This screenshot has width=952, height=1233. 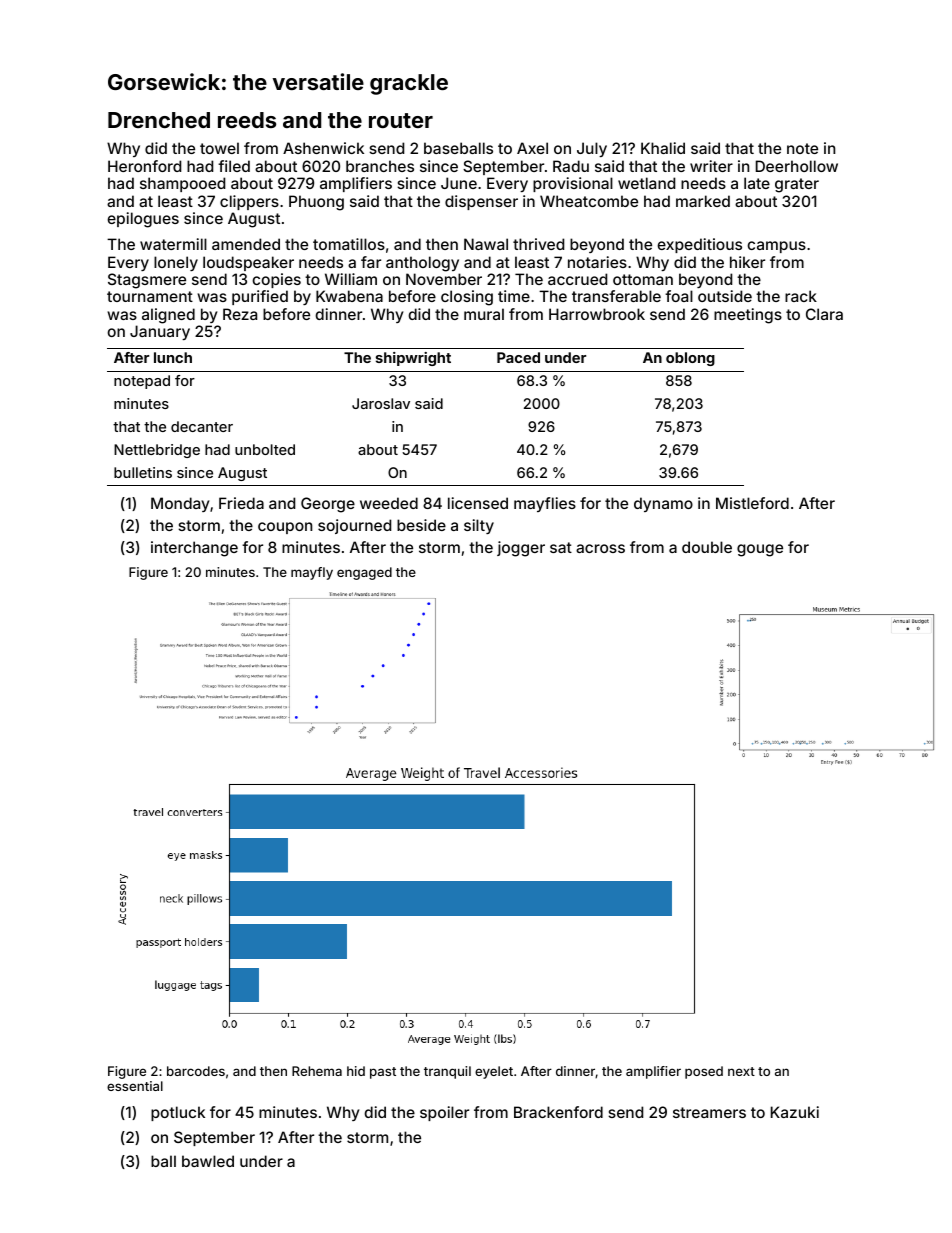 I want to click on tomatillos, so click(x=349, y=244).
